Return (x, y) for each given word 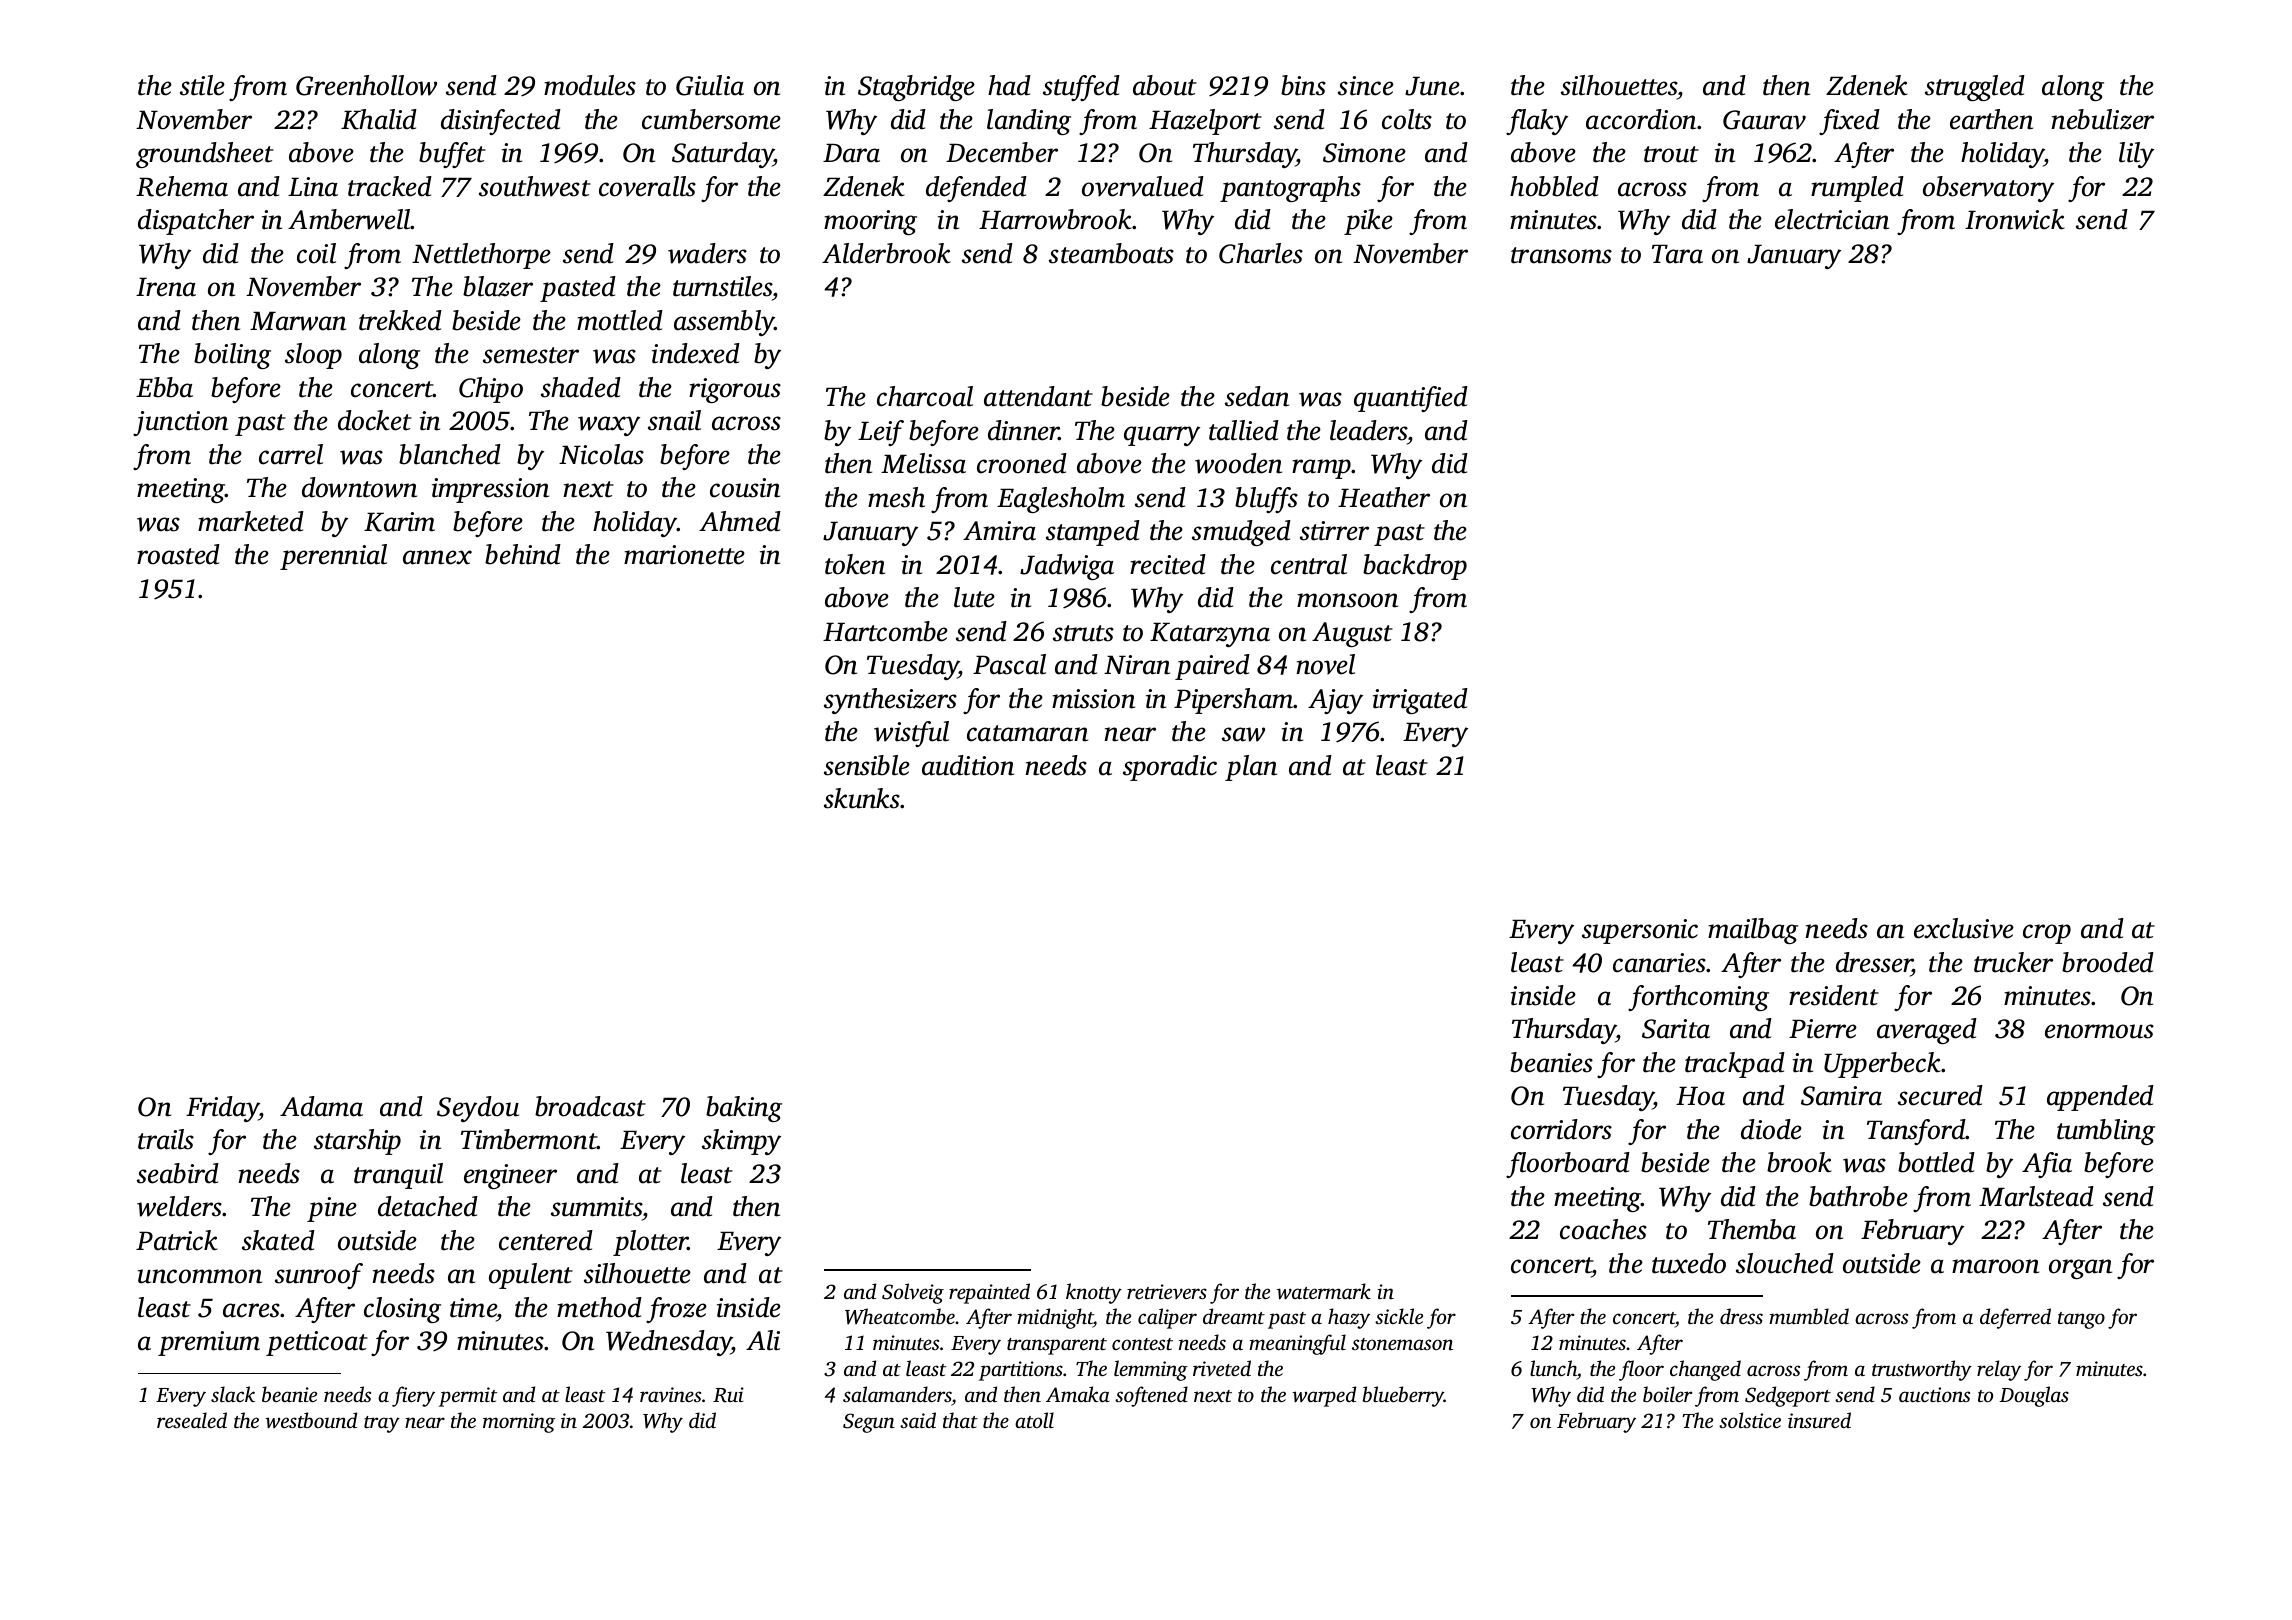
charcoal (925, 396)
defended (976, 189)
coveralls (647, 186)
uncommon (200, 1276)
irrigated (1420, 701)
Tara (1677, 254)
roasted (178, 554)
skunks (862, 798)
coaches (1603, 1229)
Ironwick (2015, 219)
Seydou (478, 1109)
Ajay (1335, 701)
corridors (1561, 1129)
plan (1251, 768)
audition (968, 765)
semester (531, 355)
